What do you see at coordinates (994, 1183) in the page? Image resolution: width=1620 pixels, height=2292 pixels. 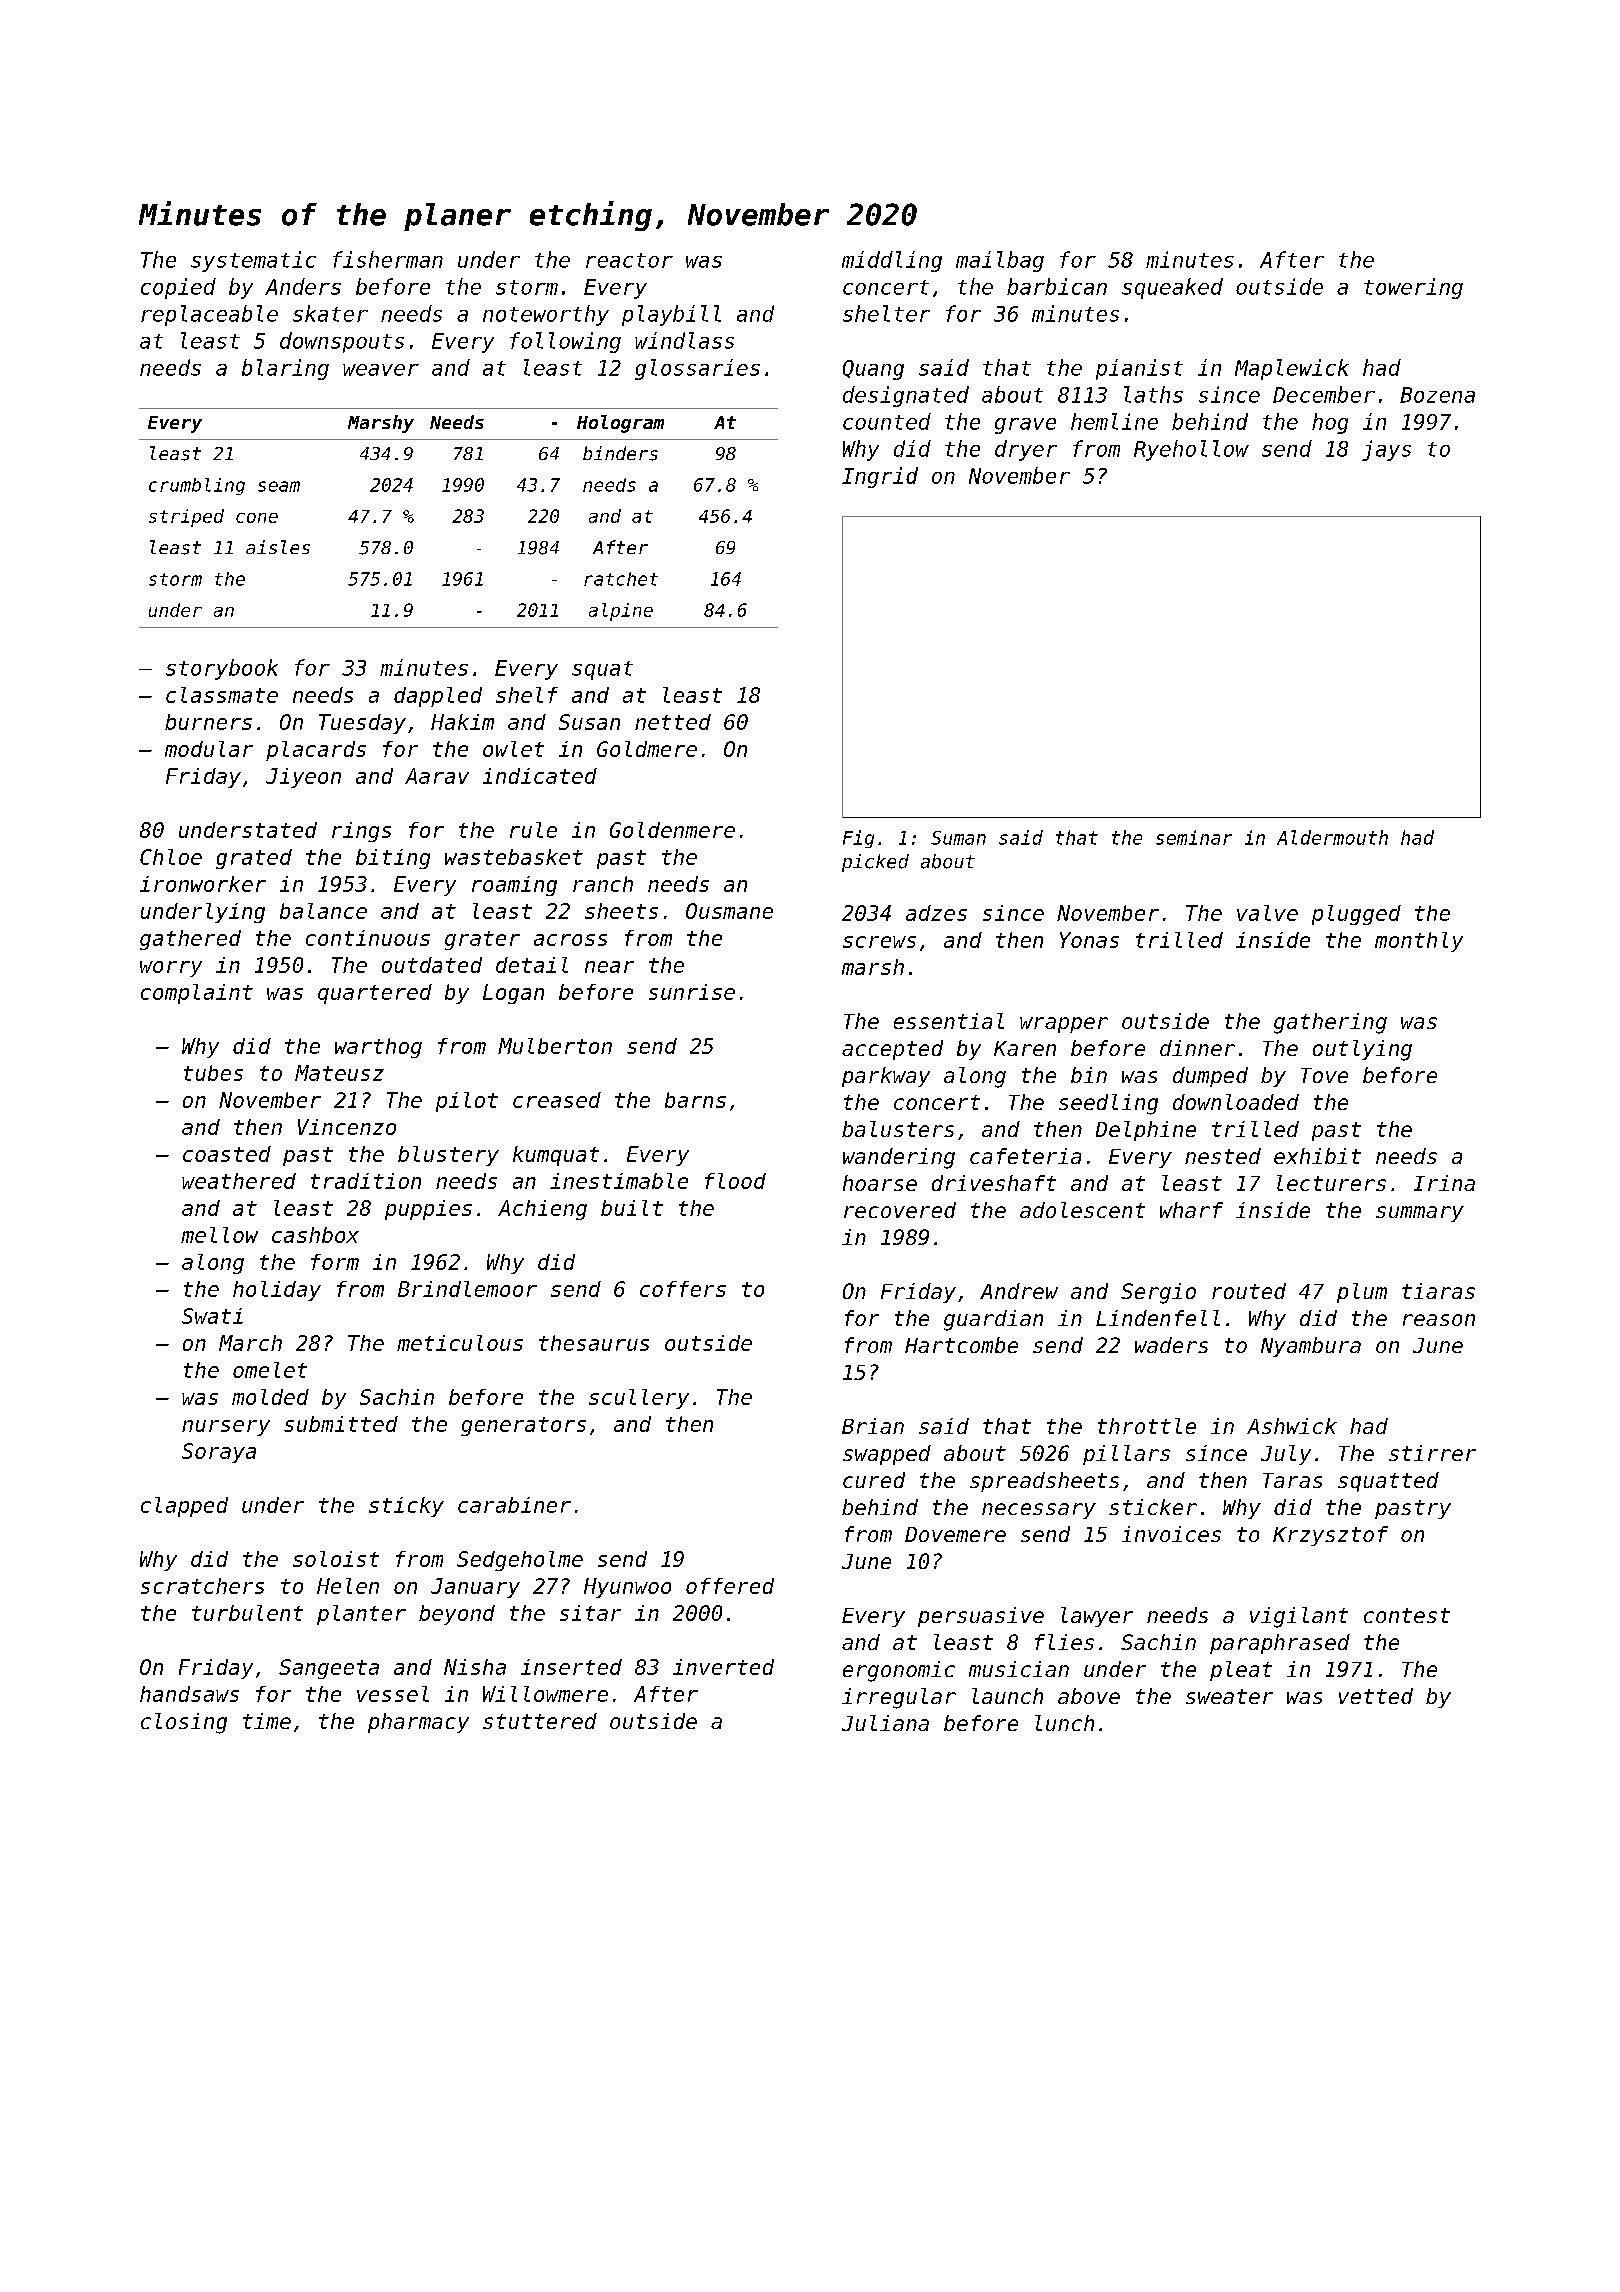 I see `driveshaft` at bounding box center [994, 1183].
